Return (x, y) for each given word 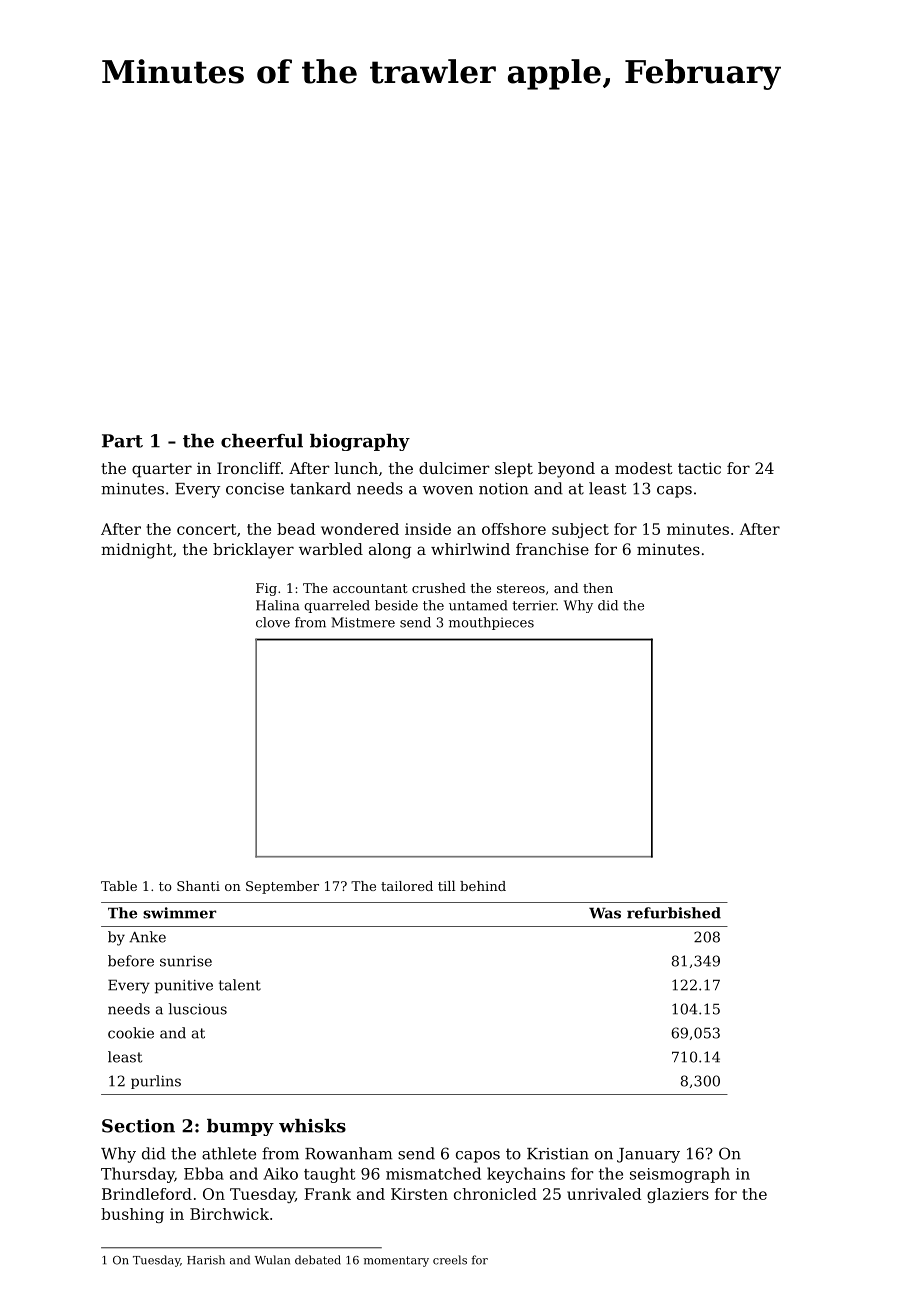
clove (273, 622)
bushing (132, 1215)
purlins (156, 1082)
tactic (699, 468)
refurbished (674, 913)
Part (122, 441)
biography (360, 442)
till (446, 886)
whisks (312, 1126)
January (648, 1155)
